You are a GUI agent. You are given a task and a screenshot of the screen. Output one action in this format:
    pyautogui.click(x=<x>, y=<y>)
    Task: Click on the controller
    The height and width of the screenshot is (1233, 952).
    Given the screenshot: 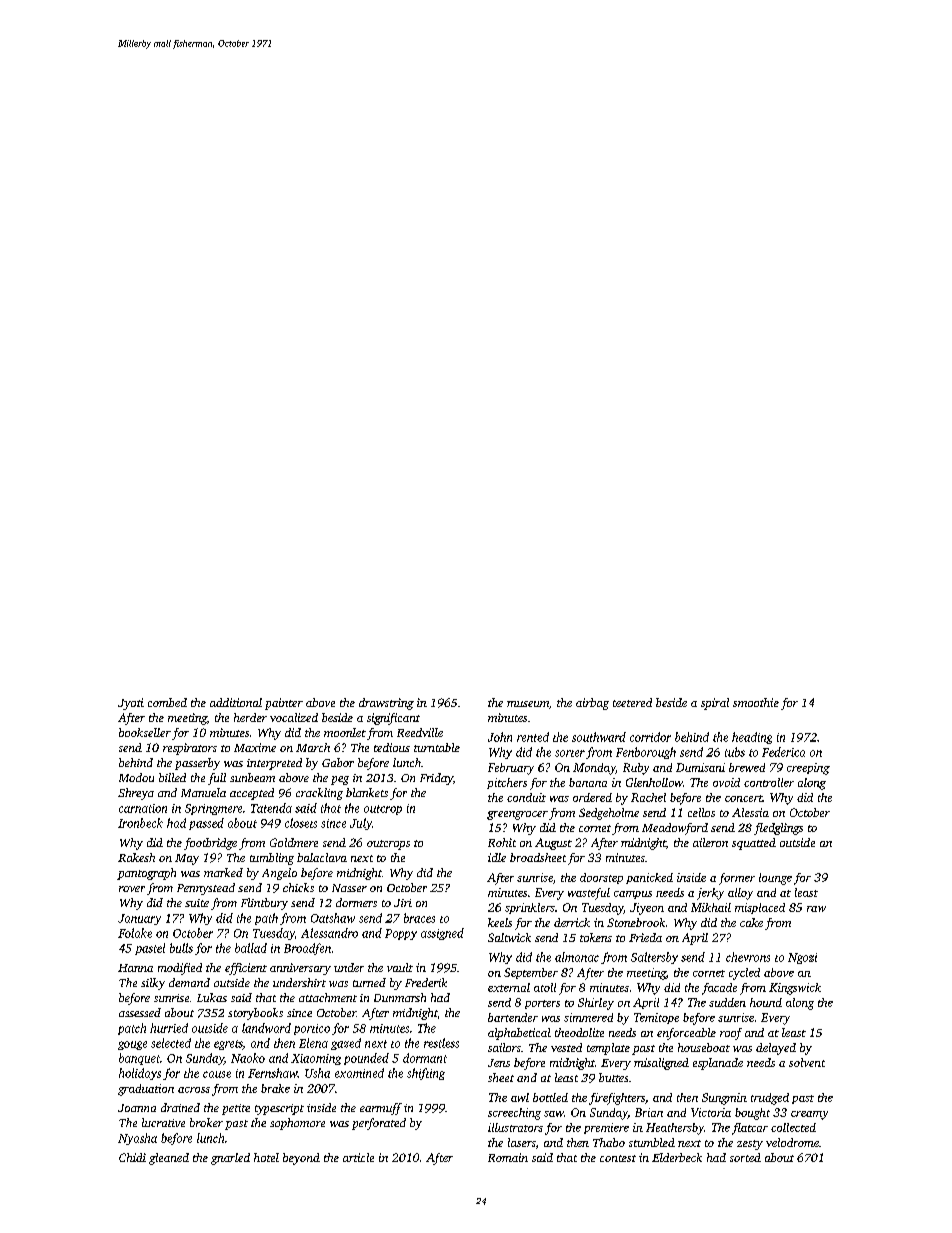 What is the action you would take?
    pyautogui.click(x=769, y=782)
